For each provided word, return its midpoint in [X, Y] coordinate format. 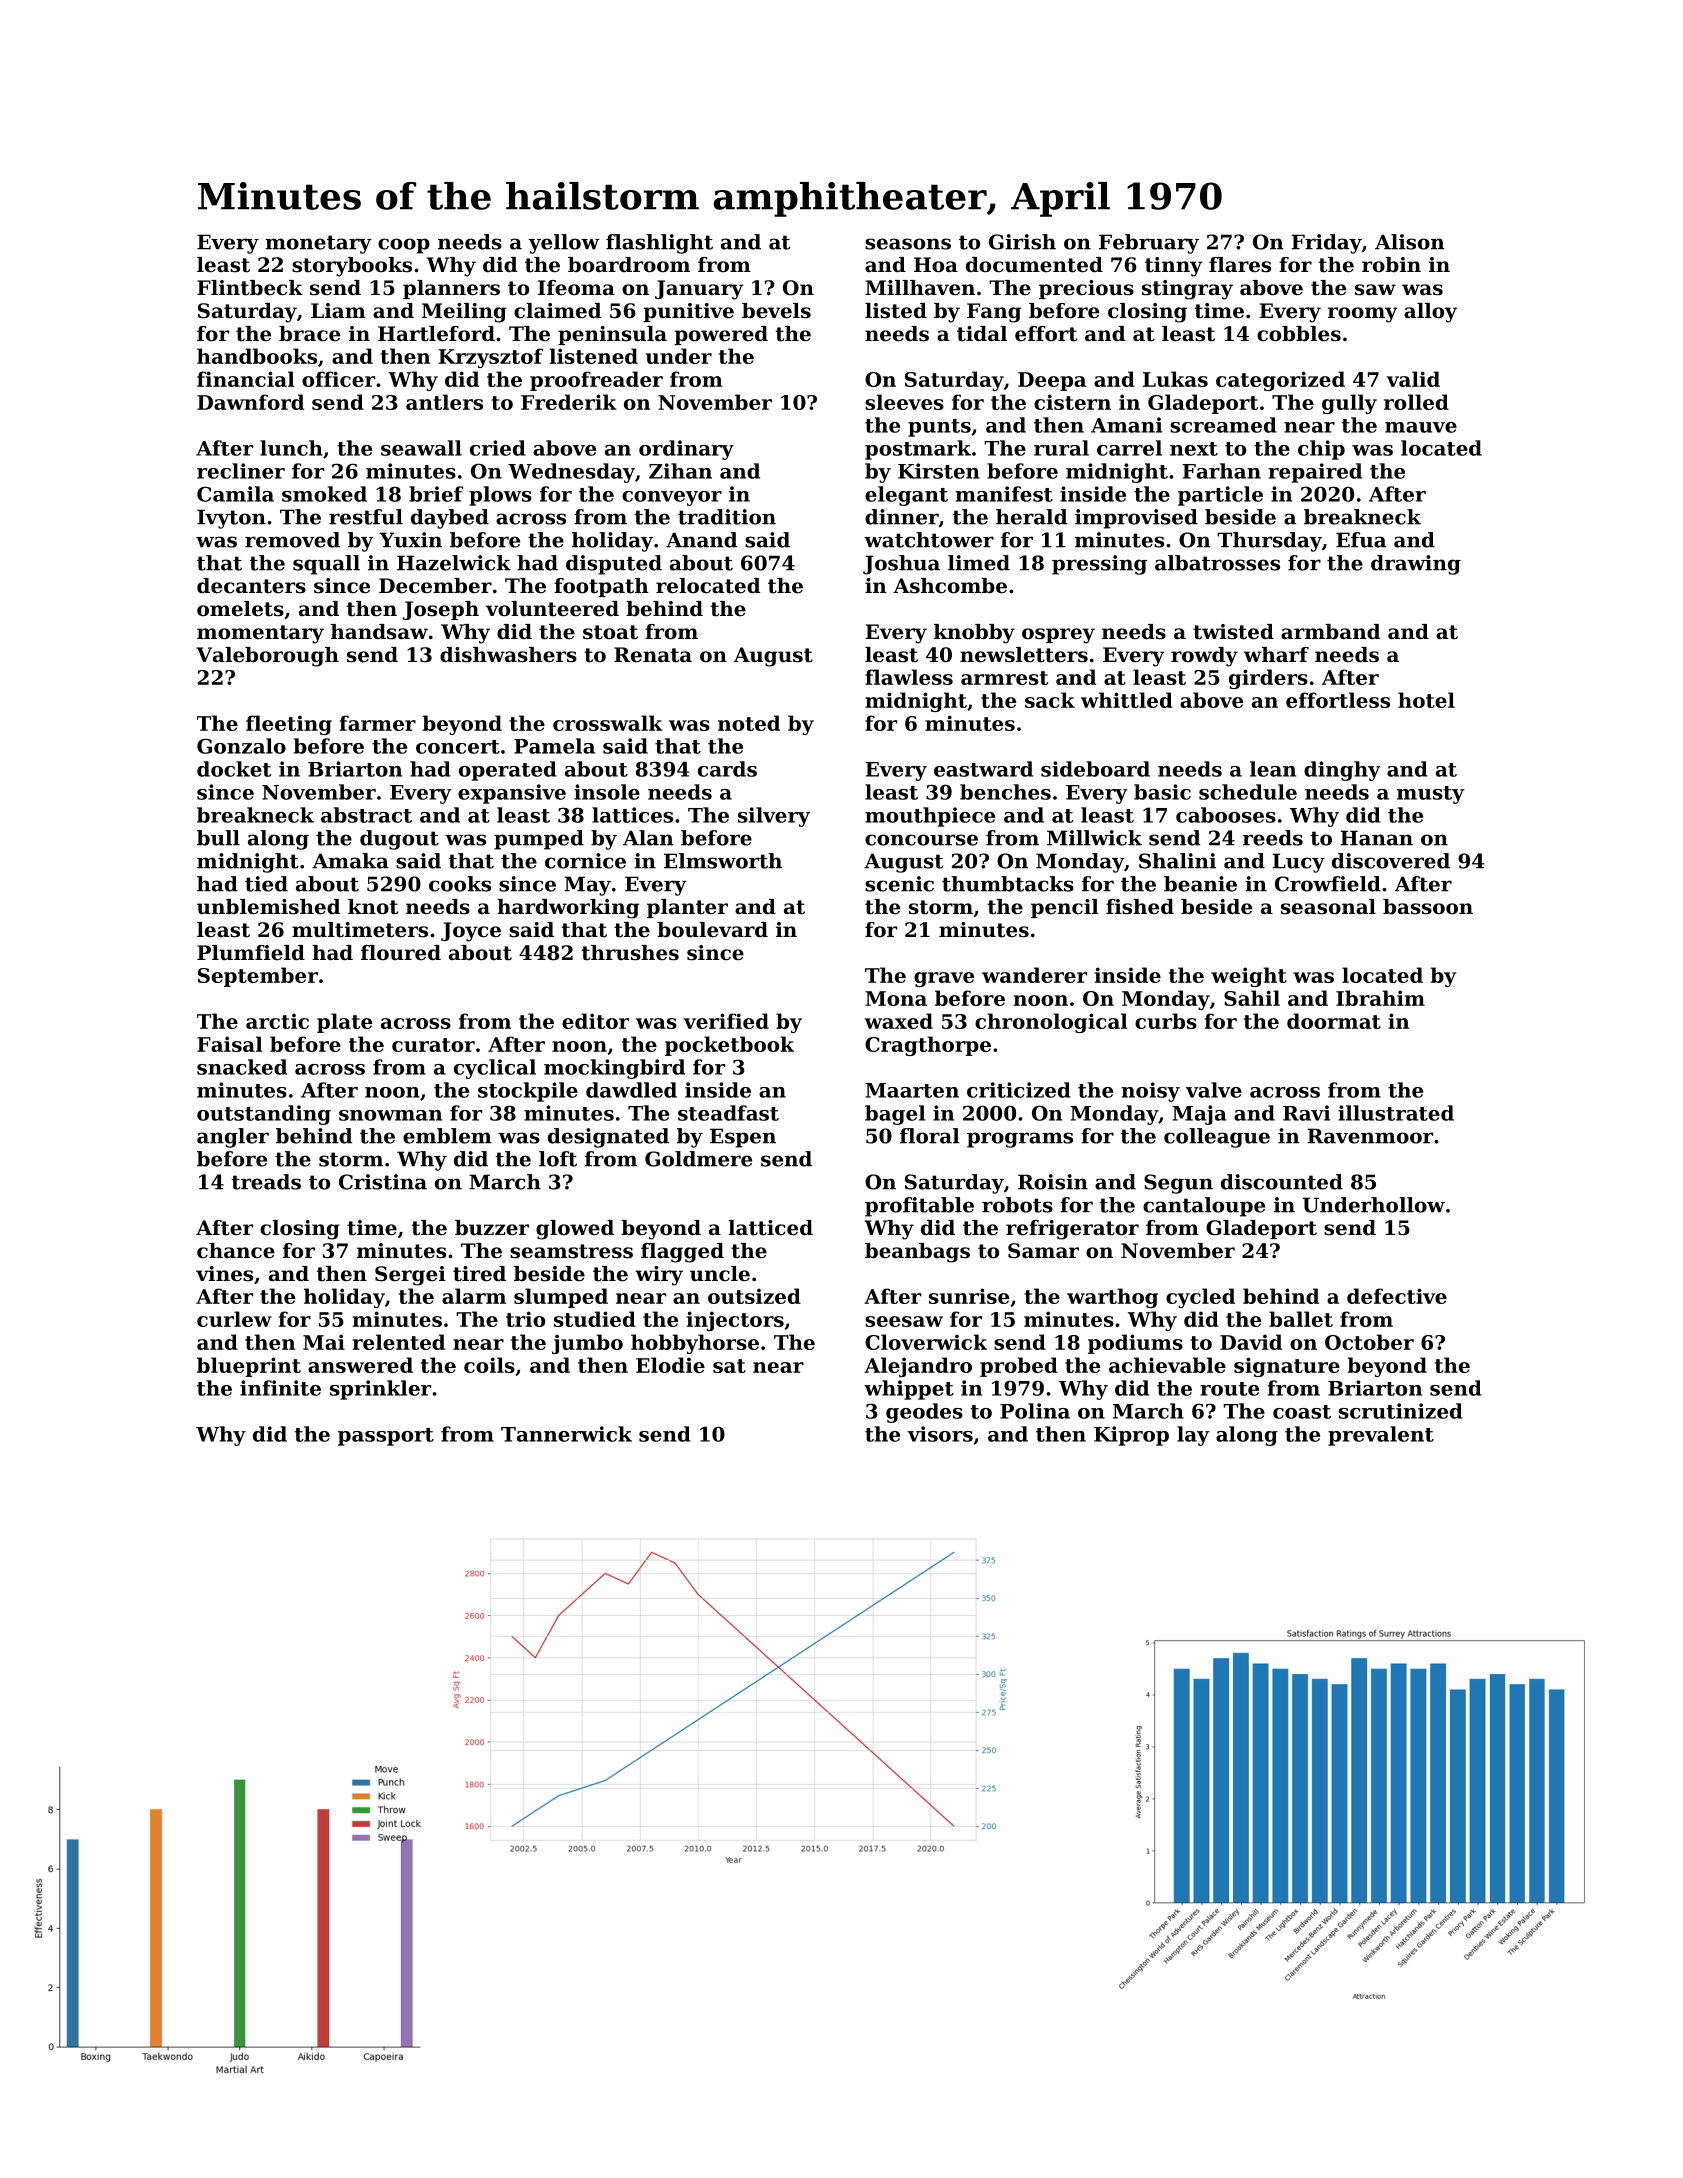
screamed [1223, 425]
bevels [776, 311]
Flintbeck [250, 288]
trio [525, 1319]
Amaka [350, 861]
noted [749, 723]
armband [1330, 632]
